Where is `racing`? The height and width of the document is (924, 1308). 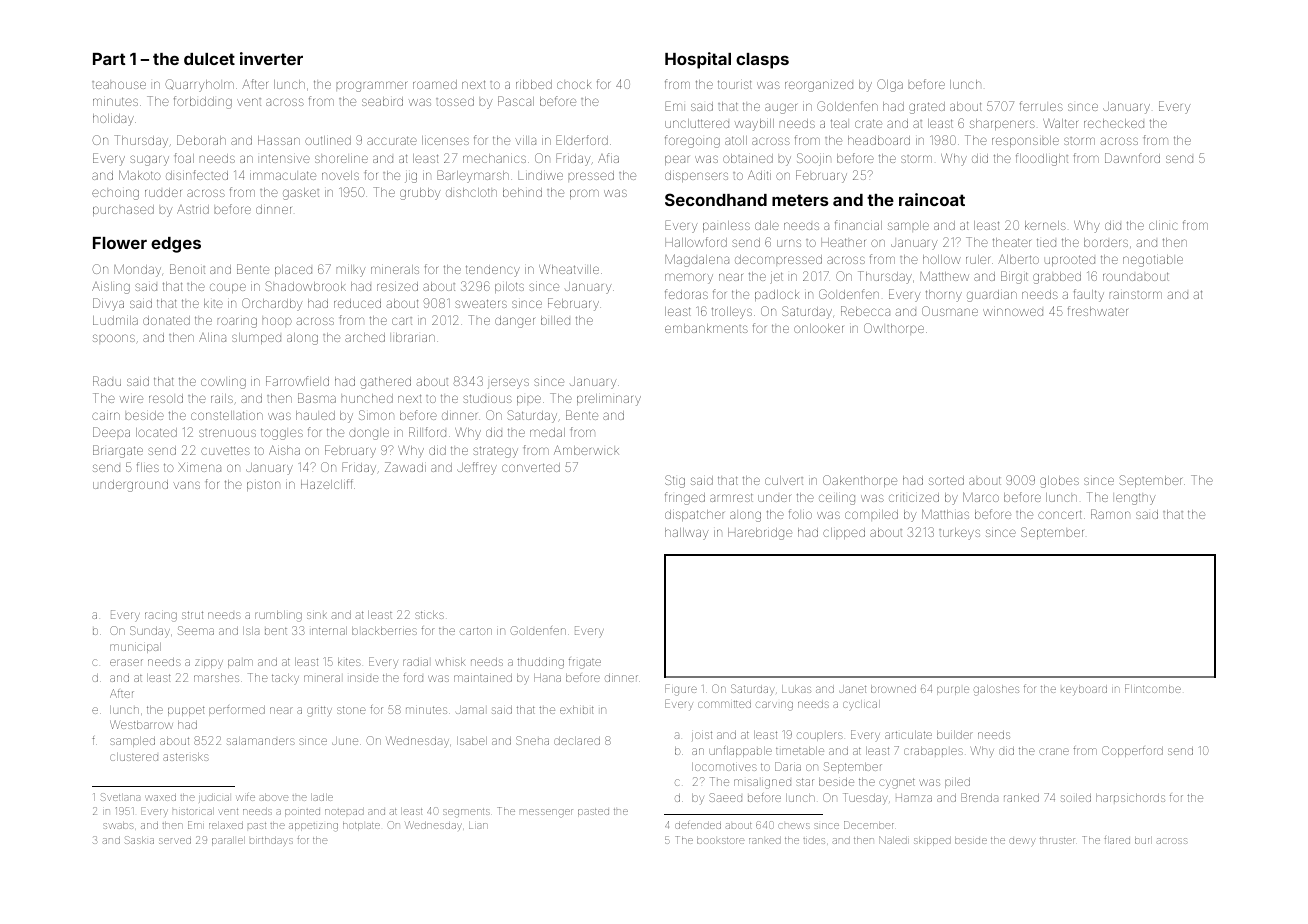 racing is located at coordinates (161, 617).
